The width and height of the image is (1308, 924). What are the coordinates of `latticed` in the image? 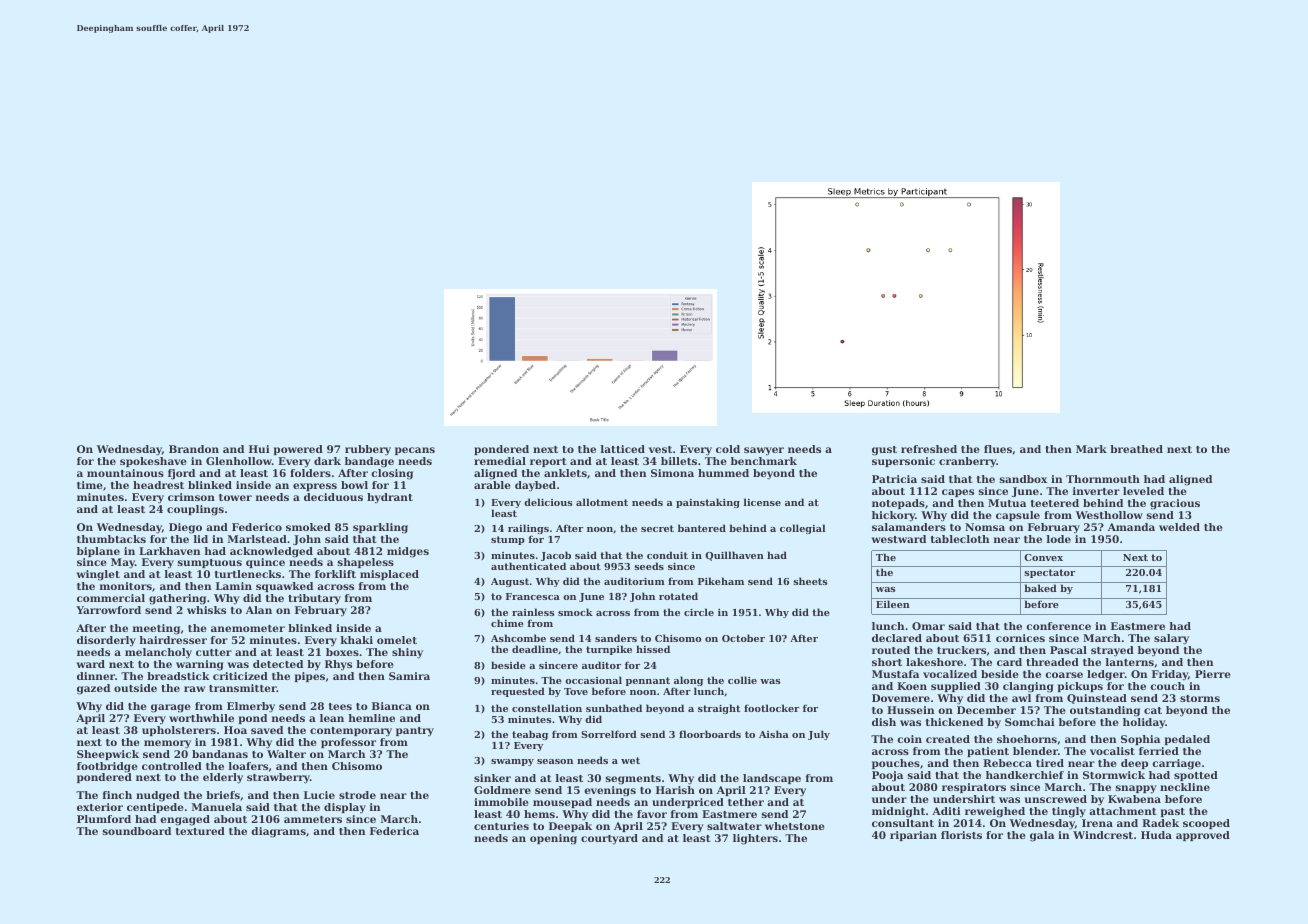 It's located at (623, 449).
